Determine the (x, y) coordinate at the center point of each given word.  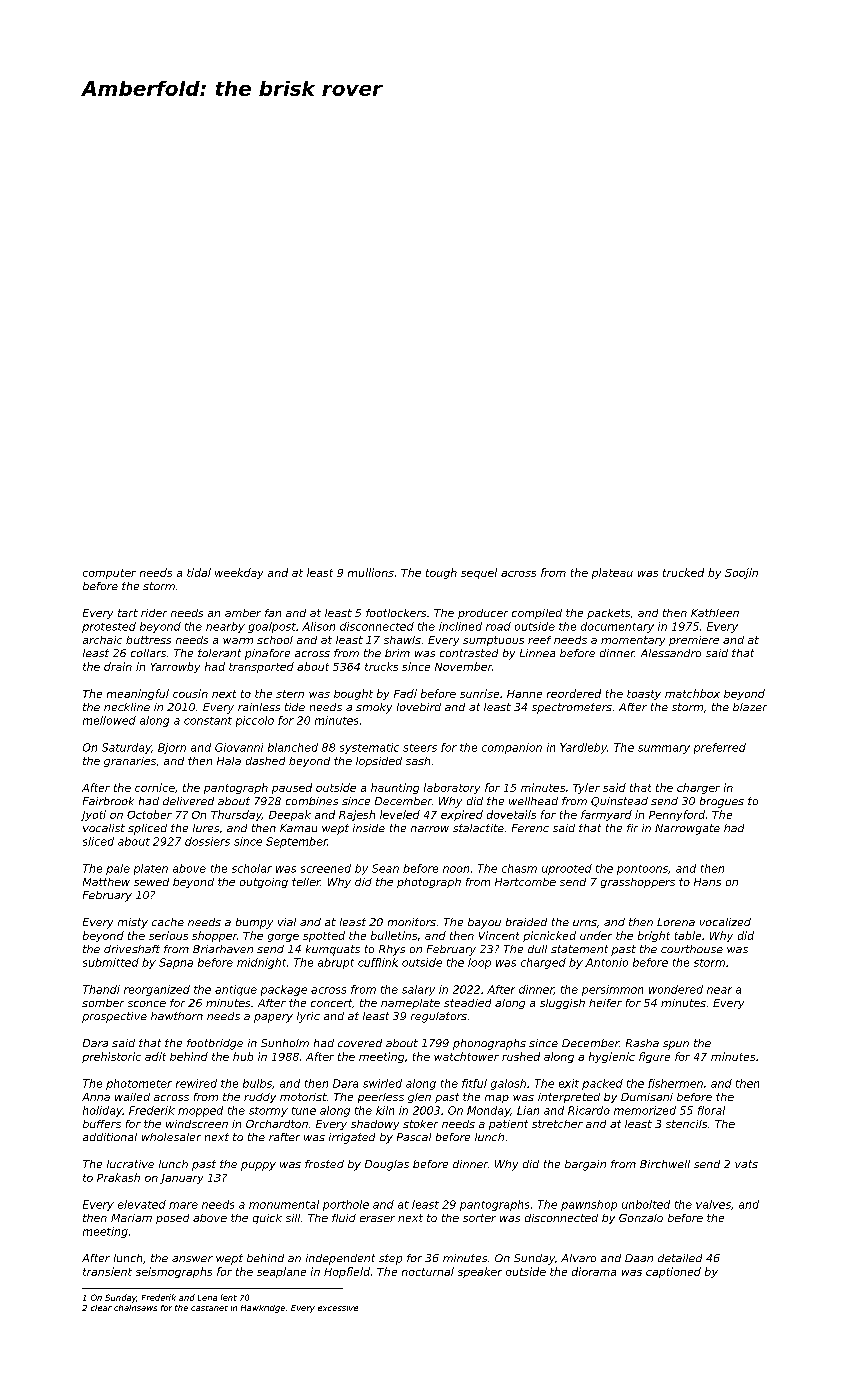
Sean (385, 868)
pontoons (642, 870)
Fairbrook (108, 801)
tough (441, 573)
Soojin (741, 573)
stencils (686, 1124)
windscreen (197, 1124)
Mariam (131, 1218)
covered (360, 1043)
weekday (239, 573)
